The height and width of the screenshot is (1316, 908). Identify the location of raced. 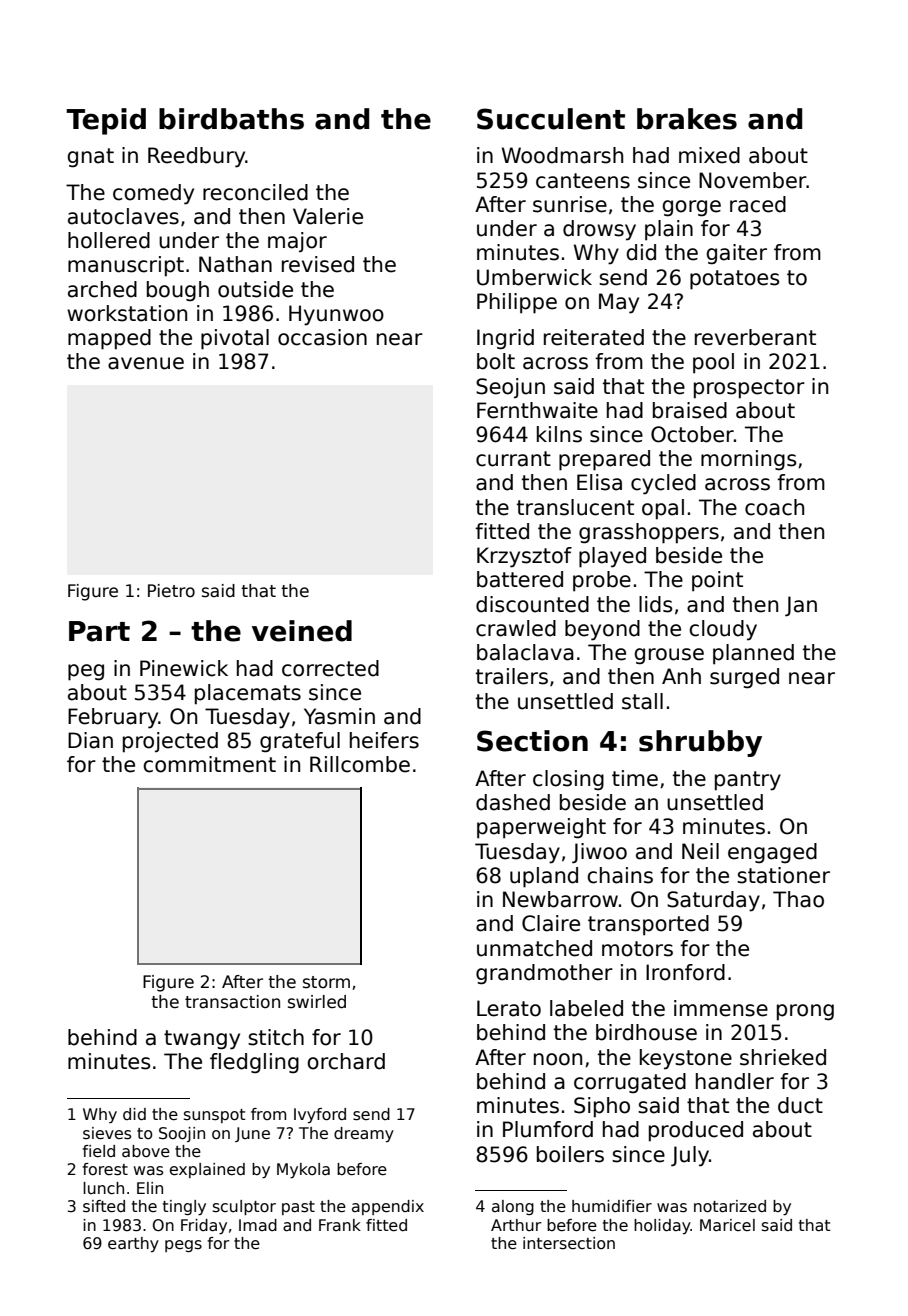
(758, 204).
